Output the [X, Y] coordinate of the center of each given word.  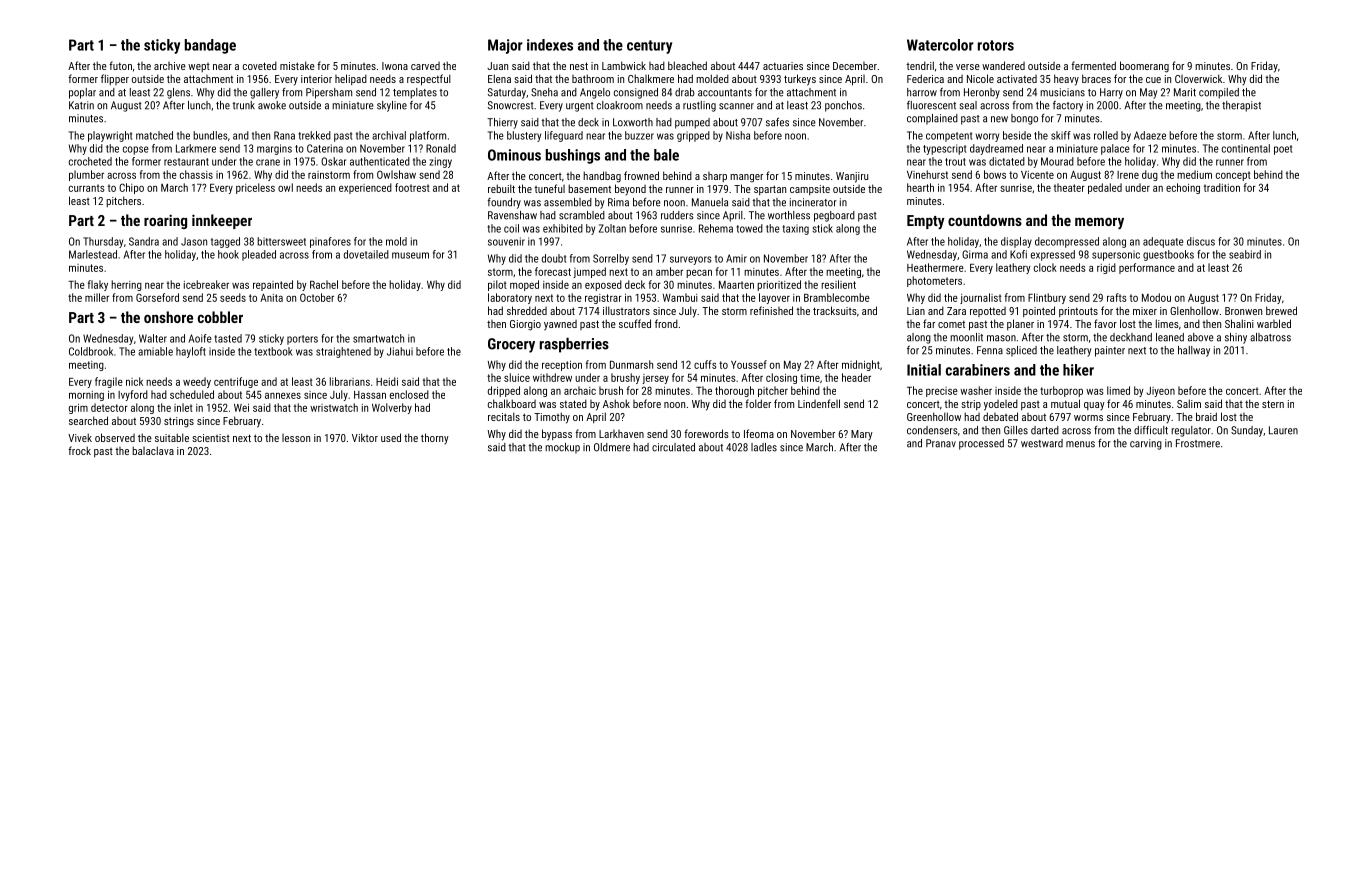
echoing [1183, 188]
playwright [110, 136]
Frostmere [1198, 443]
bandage [210, 46]
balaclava [153, 450]
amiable [155, 351]
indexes [550, 45]
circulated [673, 447]
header [856, 377]
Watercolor [940, 45]
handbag [602, 177]
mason [1001, 338]
